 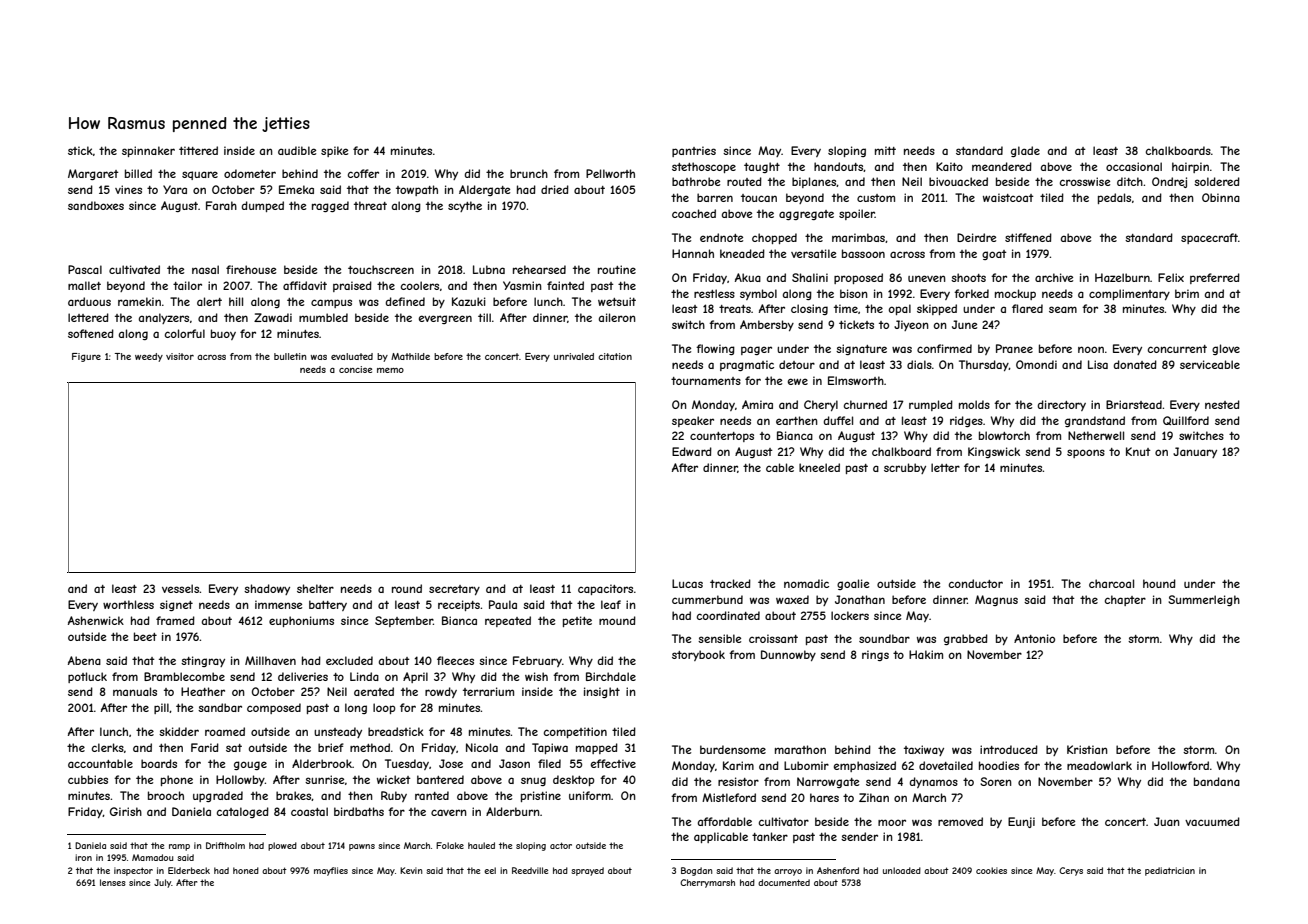 What do you see at coordinates (694, 151) in the document?
I see `pantries` at bounding box center [694, 151].
